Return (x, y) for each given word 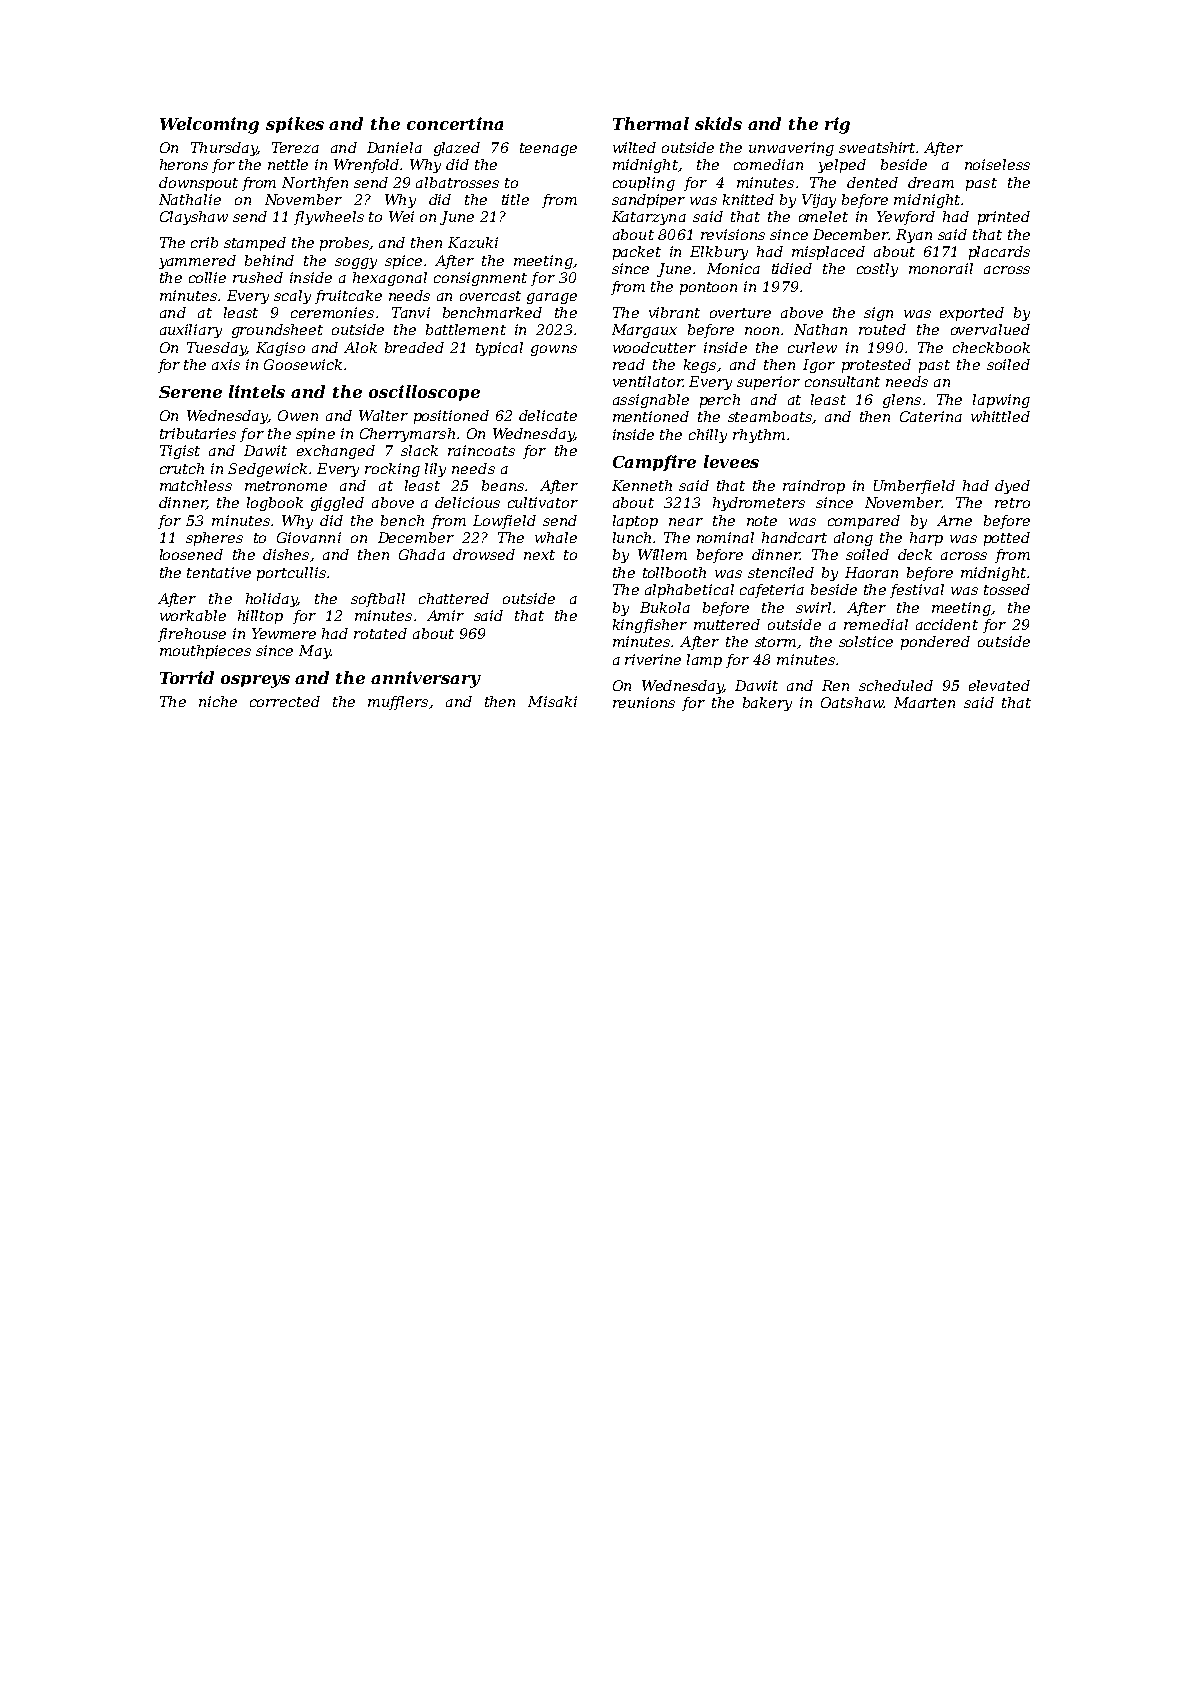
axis (226, 364)
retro (1012, 503)
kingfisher (650, 626)
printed (1004, 218)
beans (503, 485)
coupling (644, 184)
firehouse (192, 635)
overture (740, 313)
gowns (554, 350)
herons (184, 164)
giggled (337, 504)
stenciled (781, 572)
